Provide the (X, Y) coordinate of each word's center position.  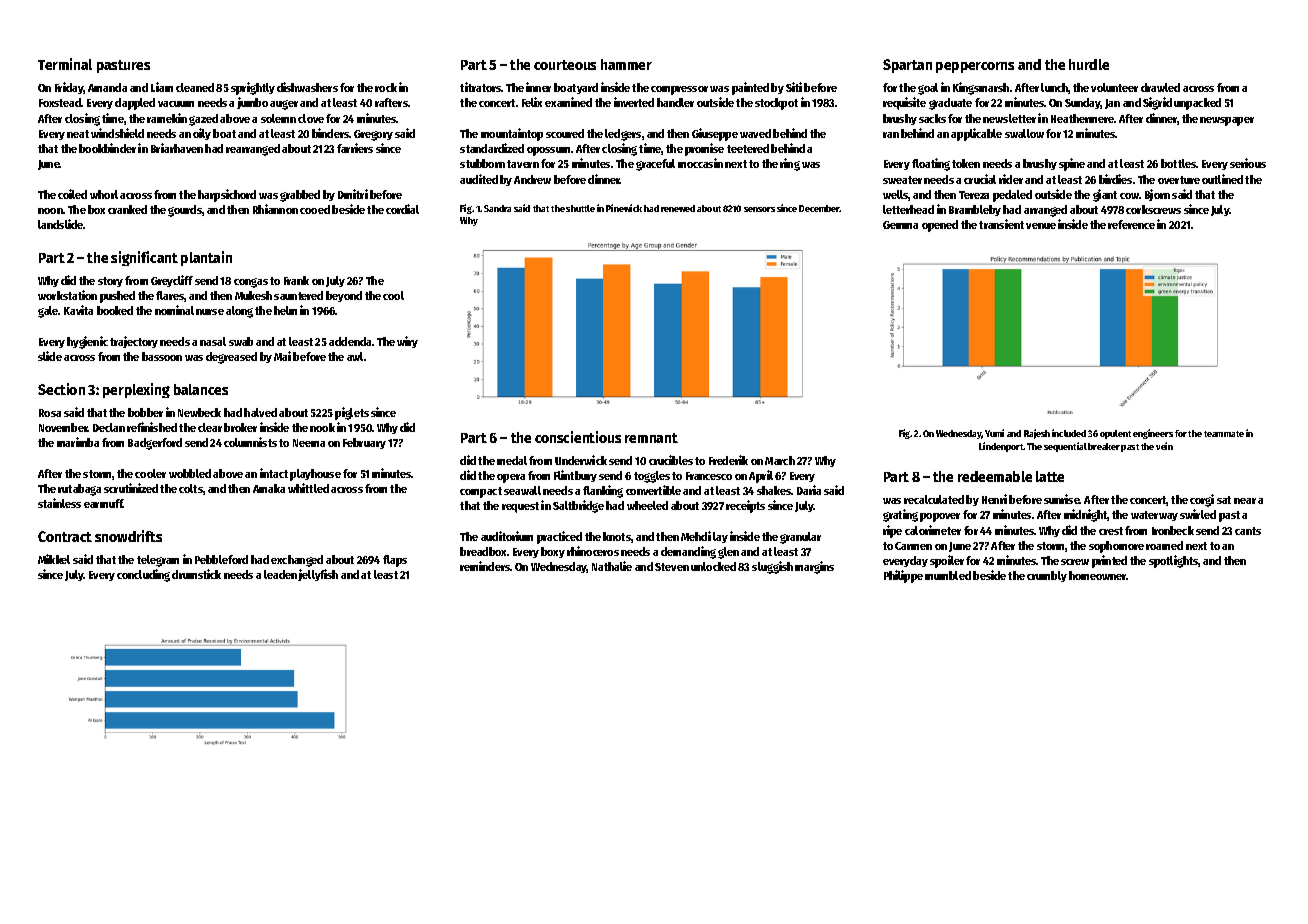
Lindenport (1001, 447)
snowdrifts (128, 536)
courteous (565, 65)
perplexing (136, 390)
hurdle (1089, 64)
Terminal (65, 64)
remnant (651, 438)
